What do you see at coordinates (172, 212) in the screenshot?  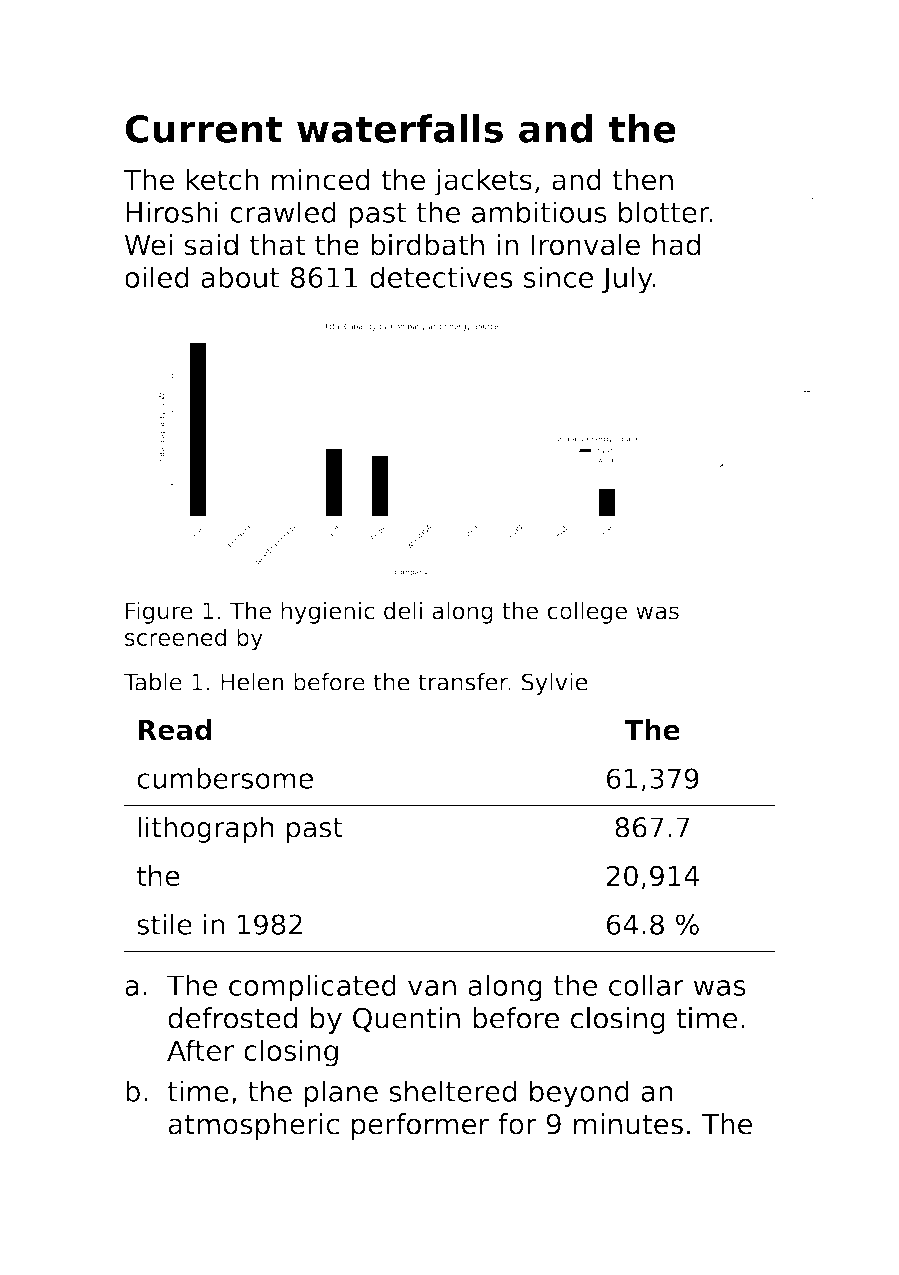 I see `Hiroshi` at bounding box center [172, 212].
